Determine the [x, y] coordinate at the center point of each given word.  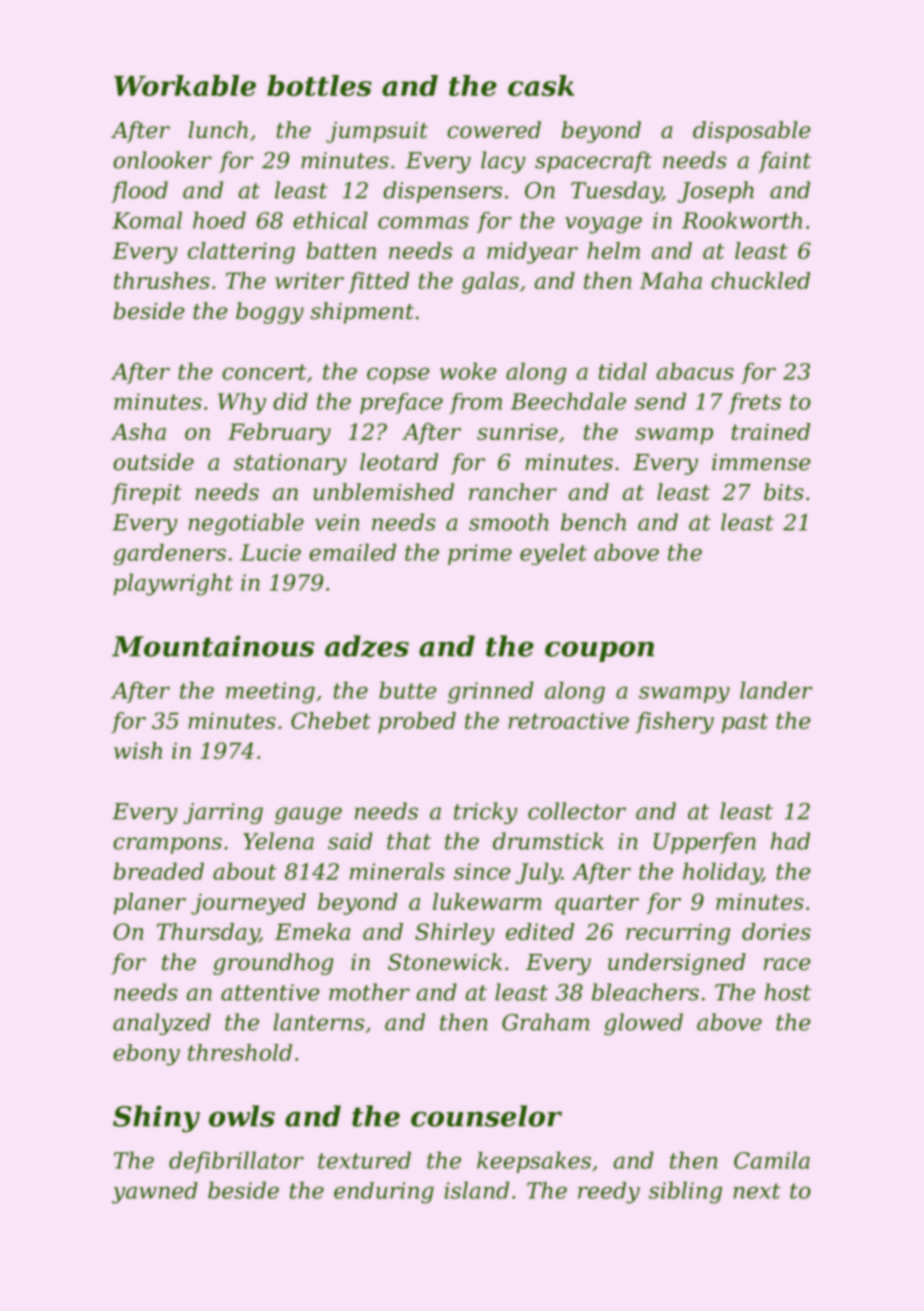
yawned [155, 1193]
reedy [609, 1193]
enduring [384, 1193]
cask [541, 85]
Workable [185, 85]
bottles [319, 85]
